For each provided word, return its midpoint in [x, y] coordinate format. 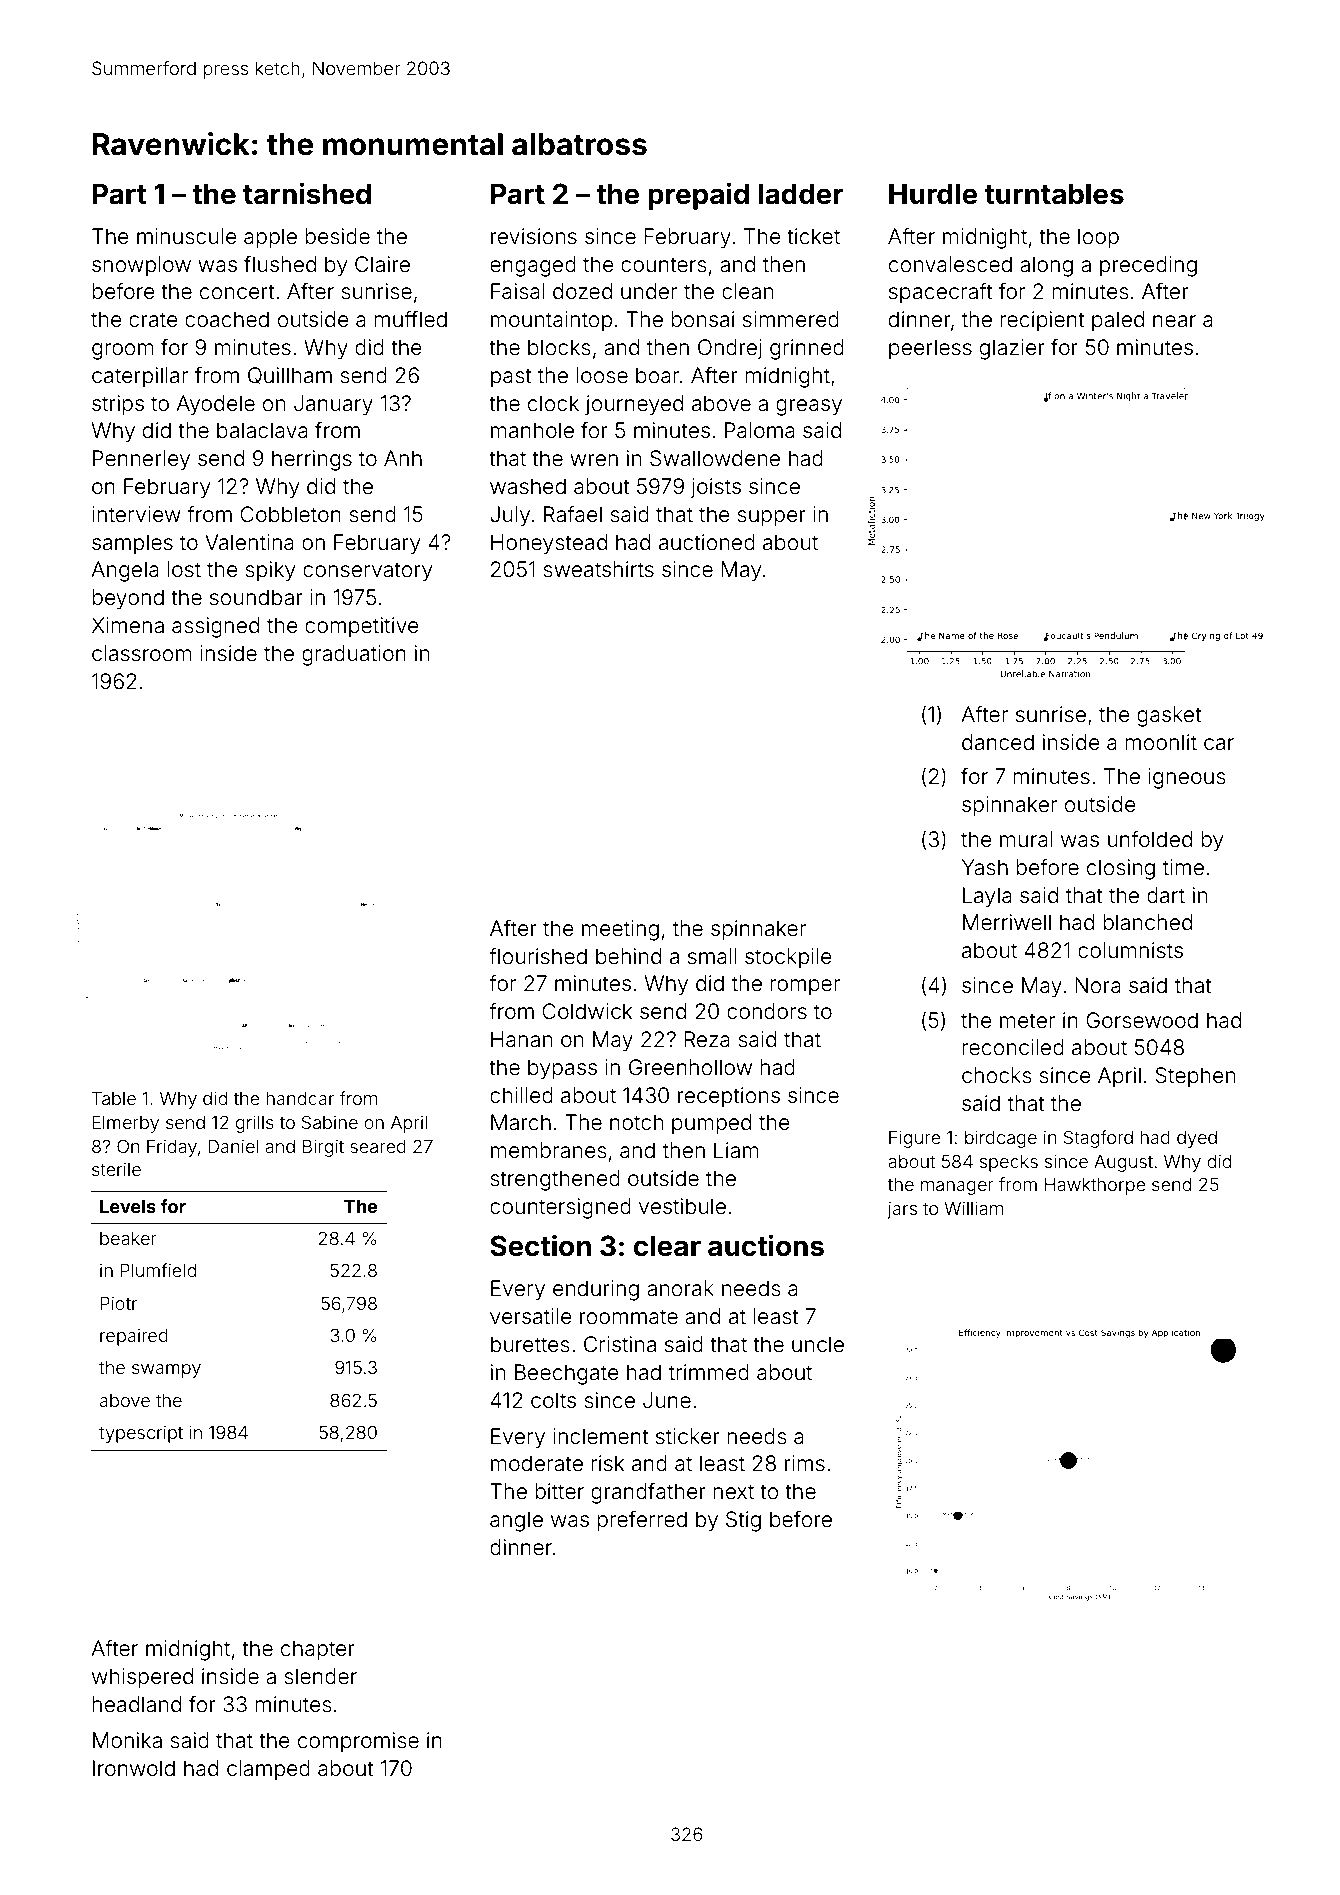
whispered [142, 1678]
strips [118, 405]
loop [1098, 238]
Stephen [1195, 1077]
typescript [141, 1434]
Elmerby [125, 1124]
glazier [1012, 349]
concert [237, 292]
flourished [538, 955]
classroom [142, 653]
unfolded [1150, 839]
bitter [559, 1491]
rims [805, 1463]
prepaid [698, 196]
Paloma [760, 430]
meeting [620, 930]
